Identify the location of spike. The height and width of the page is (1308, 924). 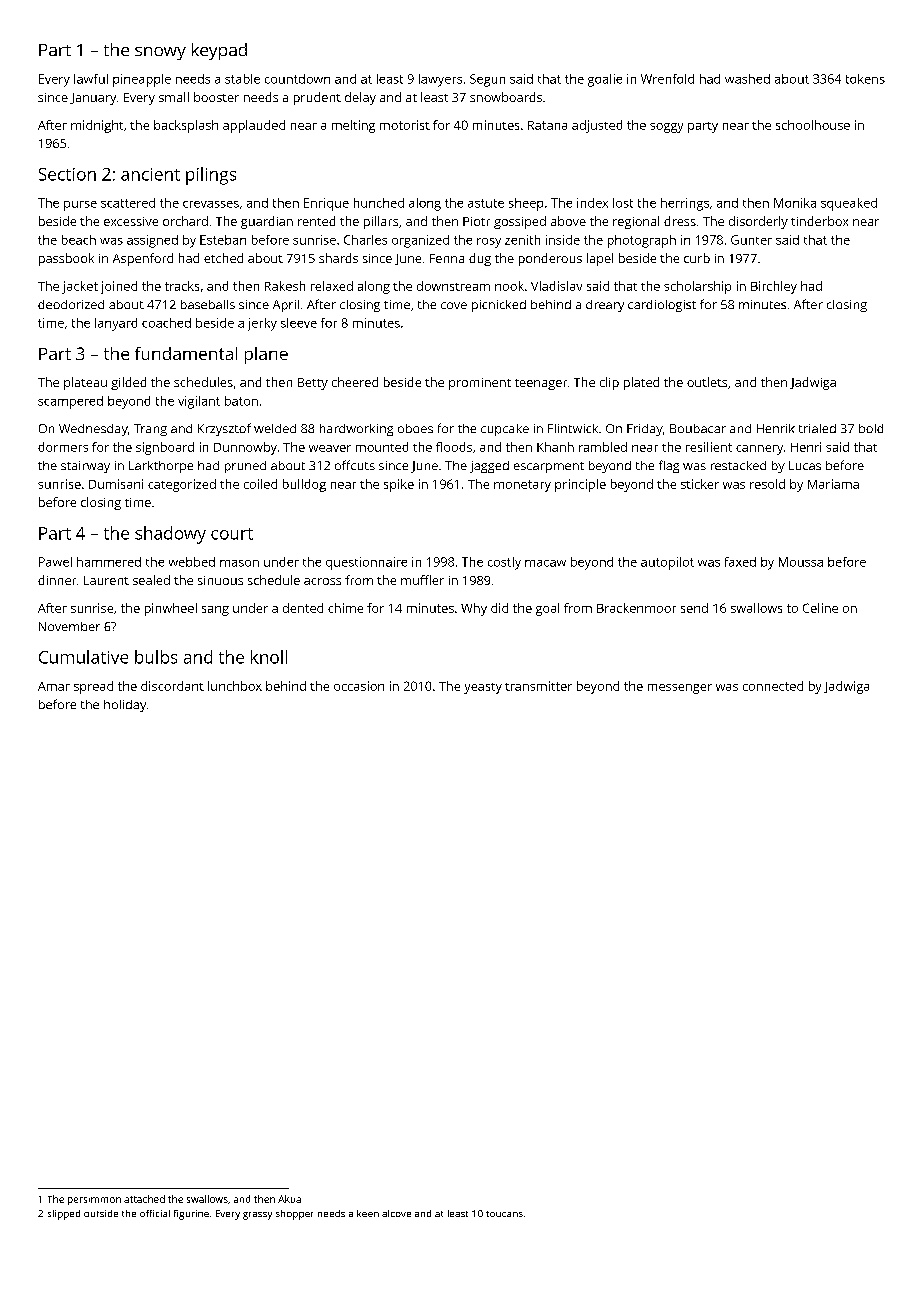
(399, 485).
